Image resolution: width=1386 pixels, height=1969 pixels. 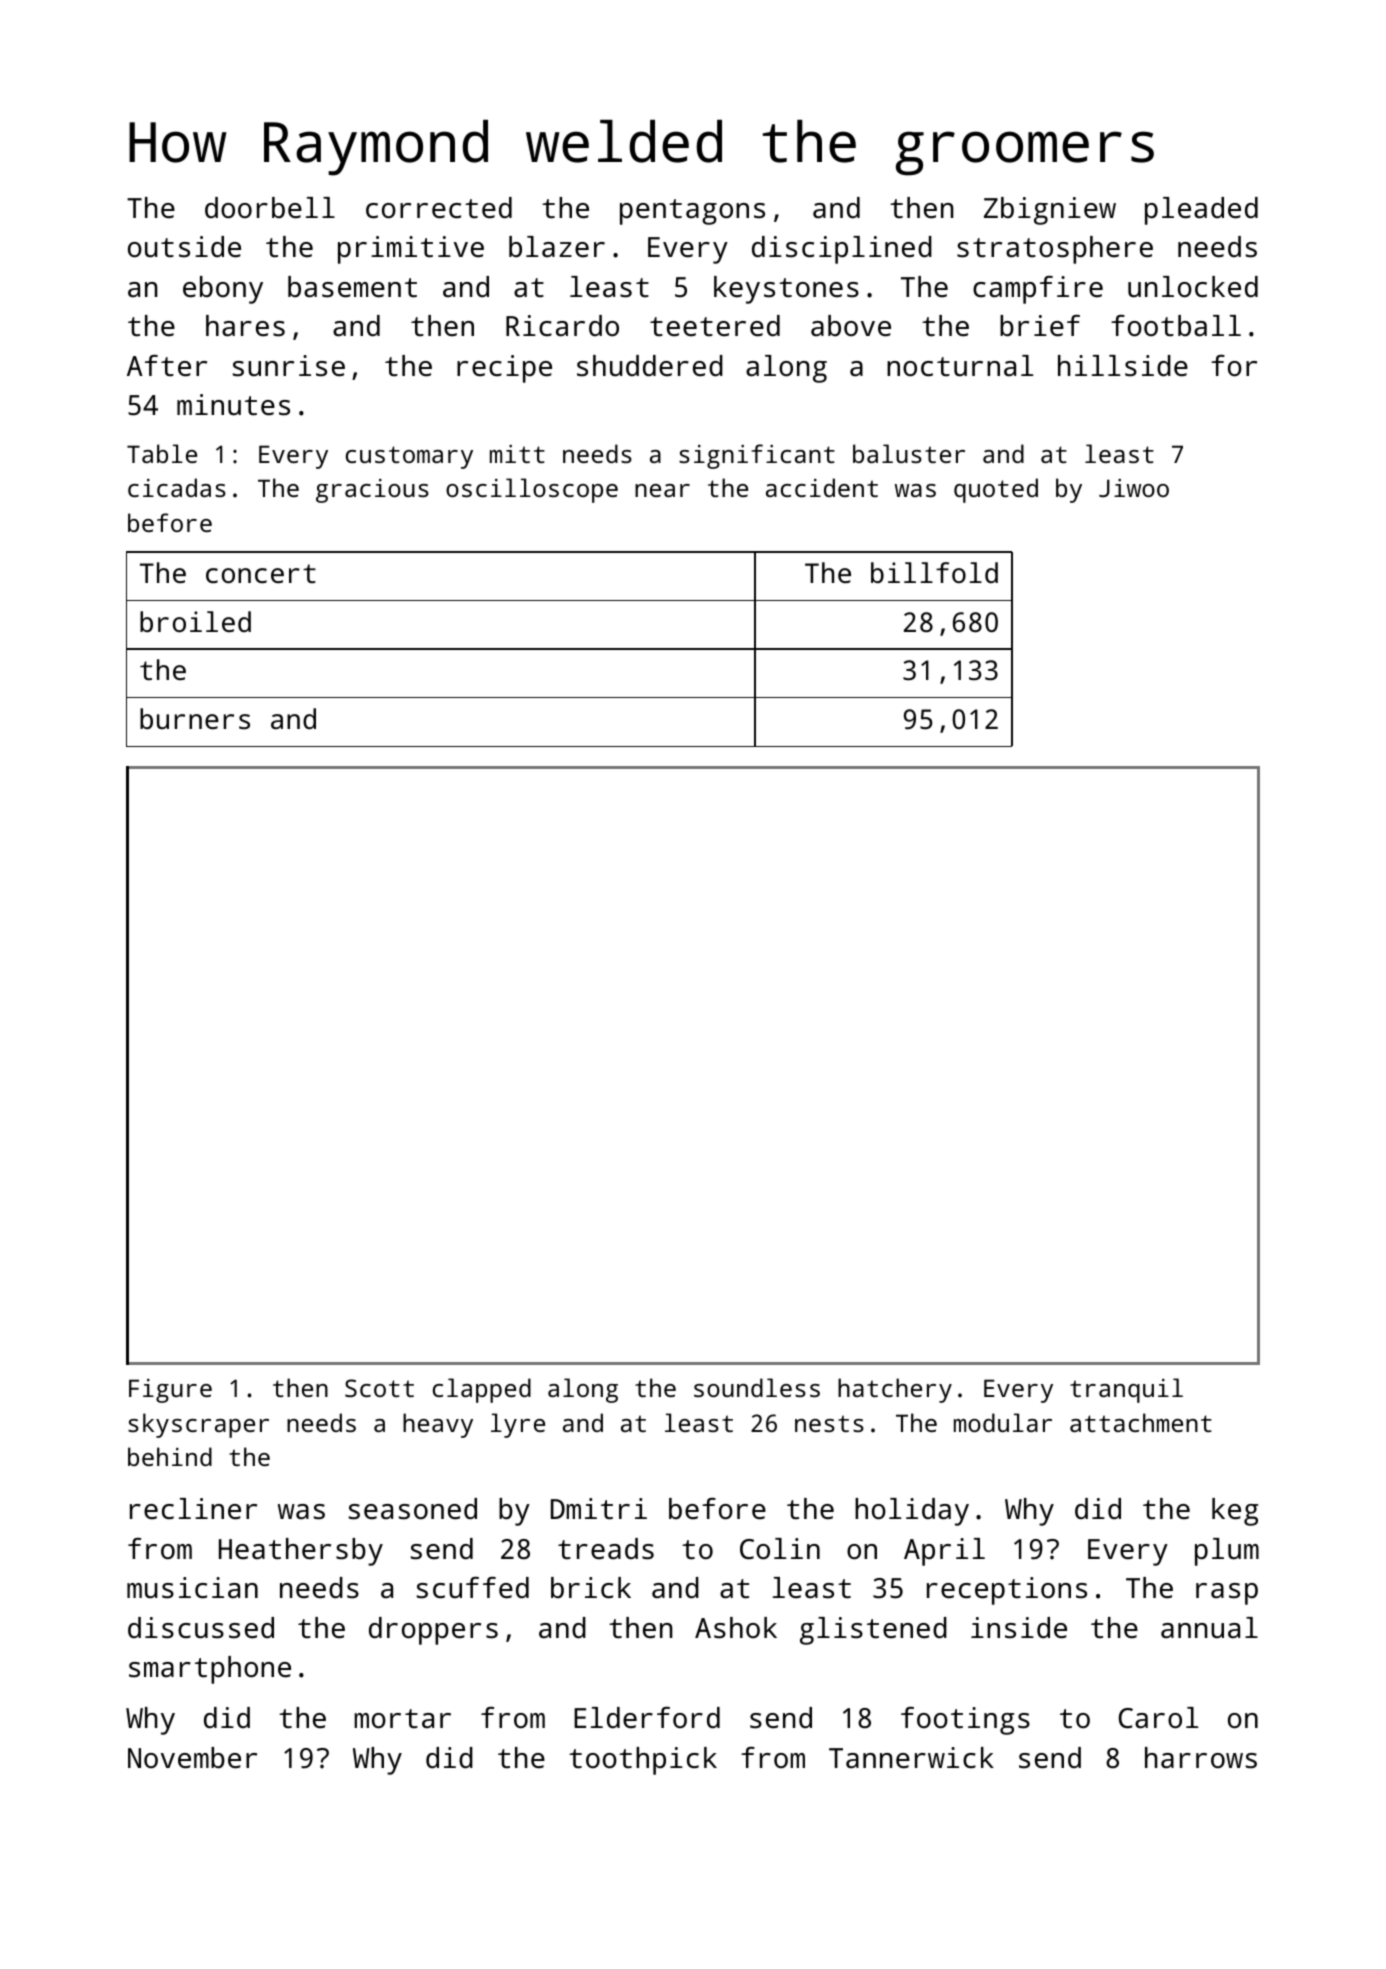 I want to click on Ashok, so click(x=736, y=1628).
